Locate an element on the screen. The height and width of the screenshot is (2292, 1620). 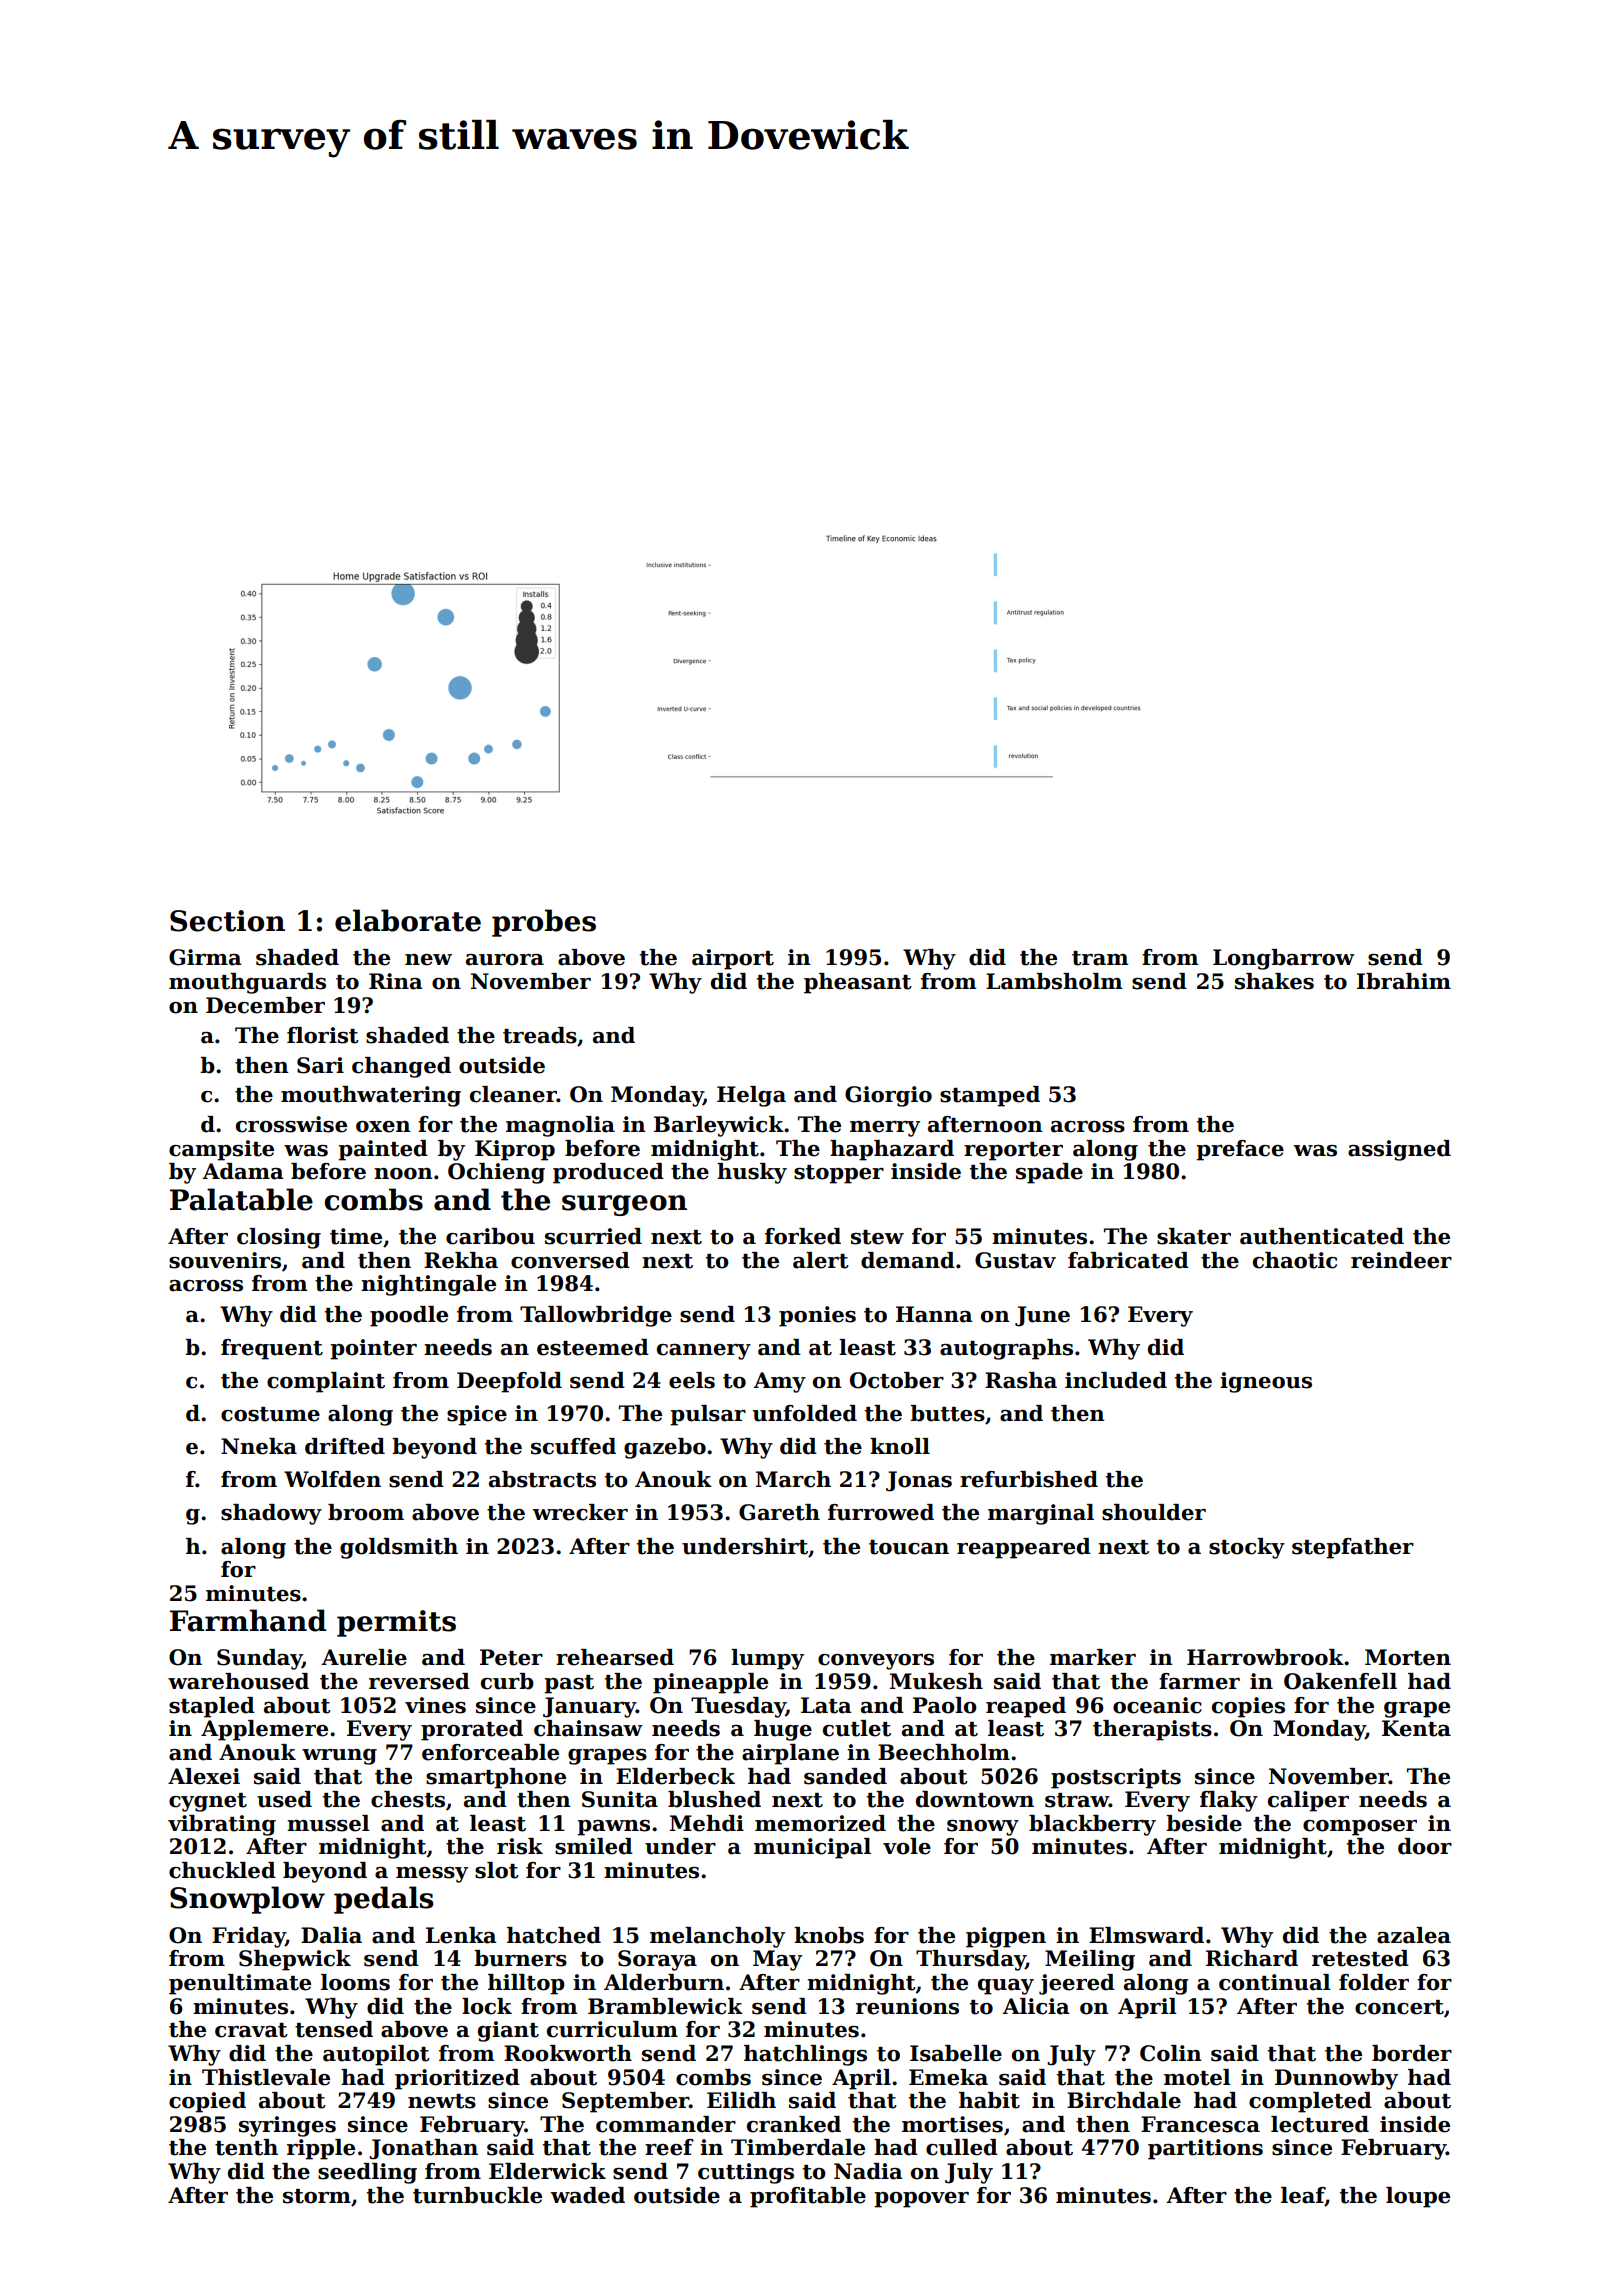
popover is located at coordinates (921, 2200).
